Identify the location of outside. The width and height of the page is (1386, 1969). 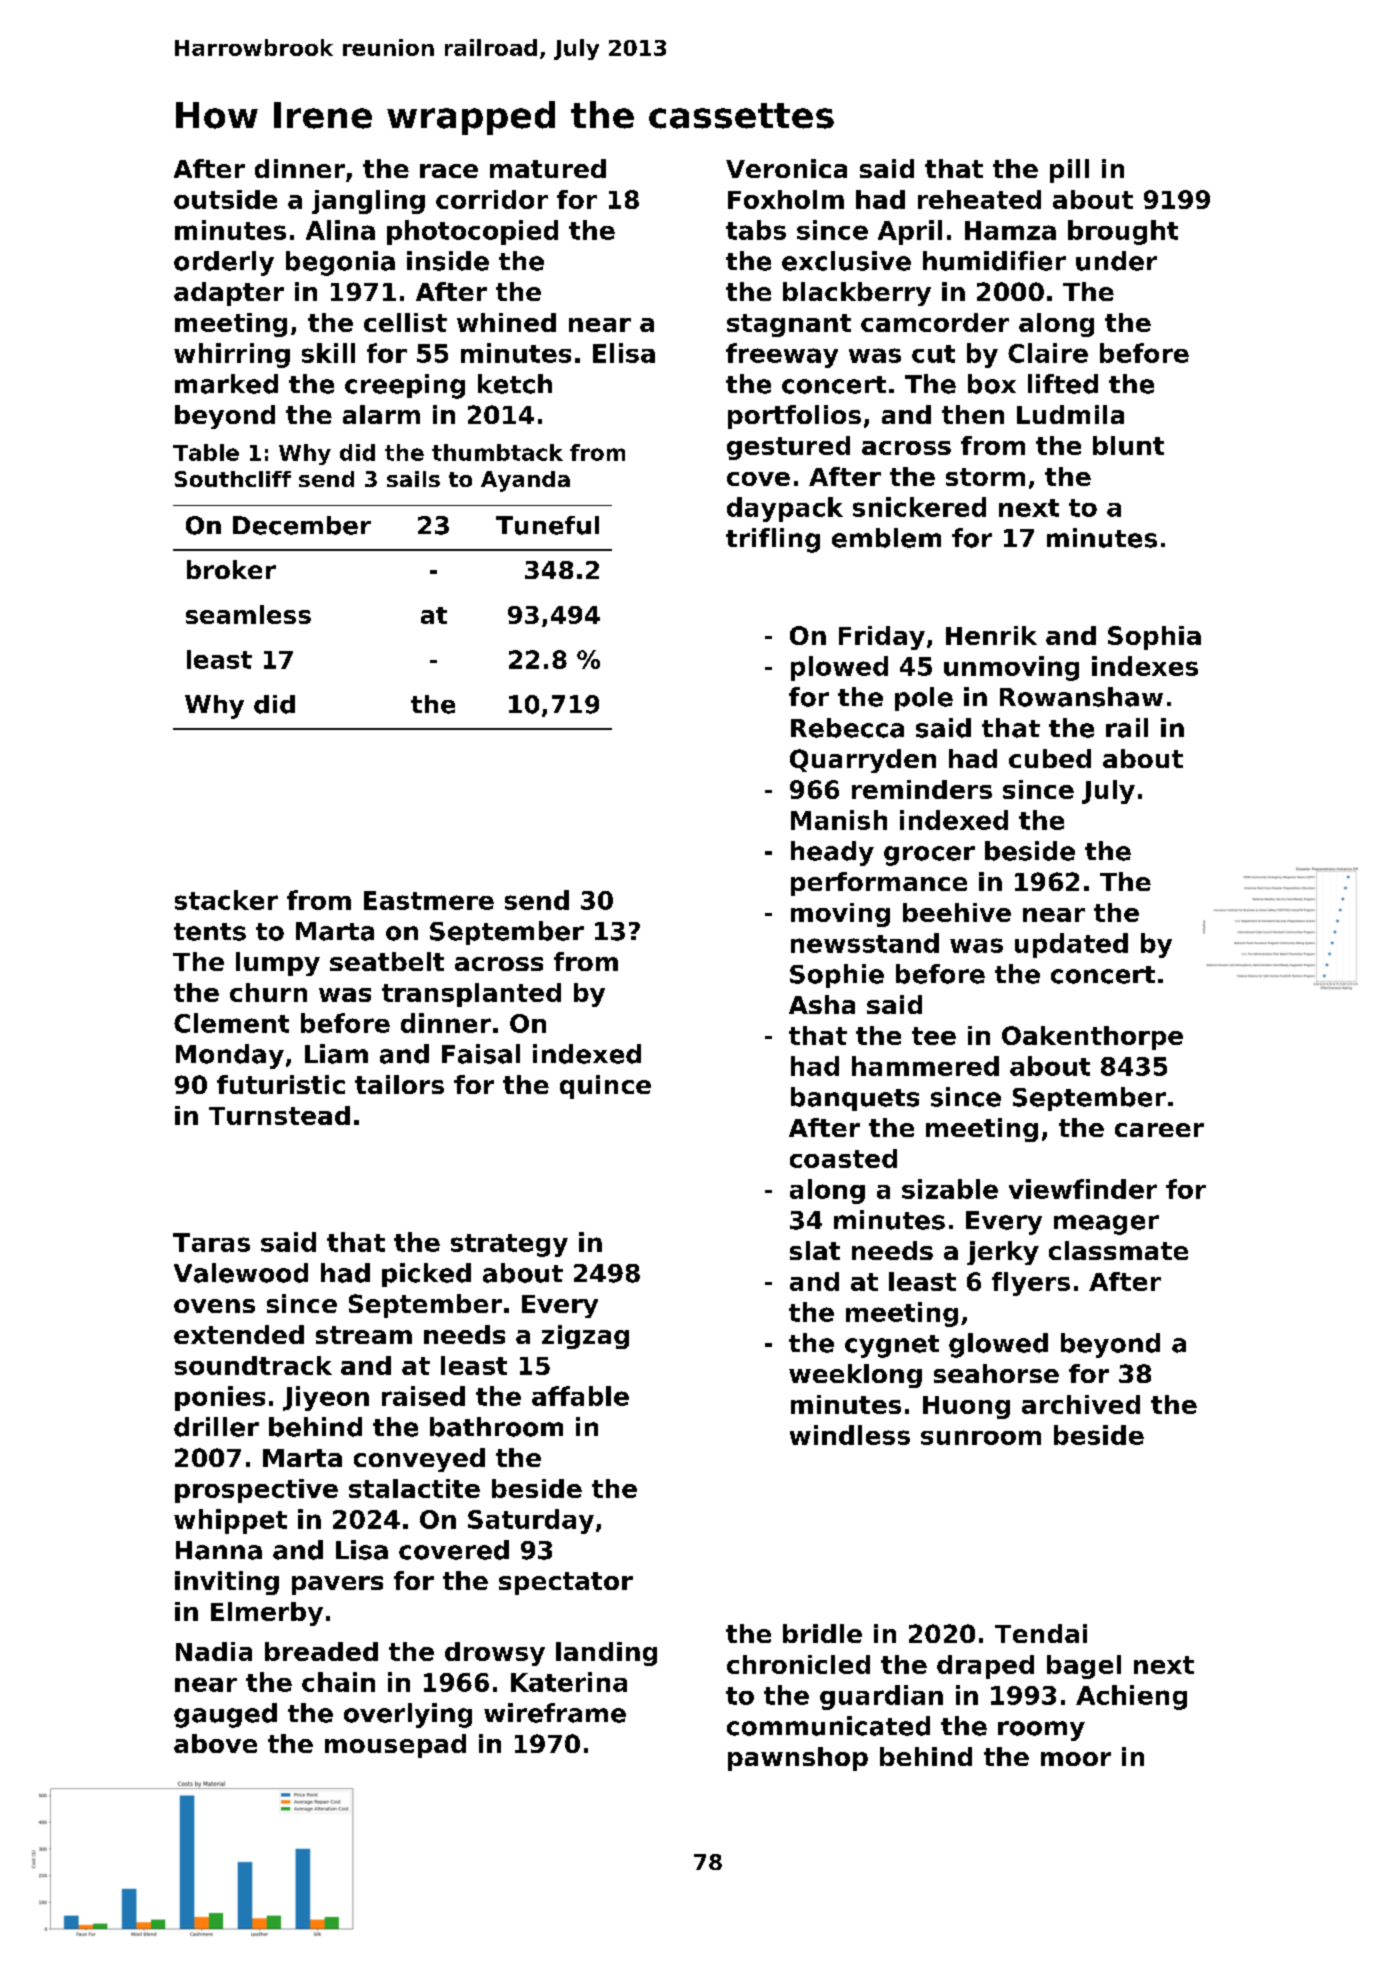
(225, 199).
